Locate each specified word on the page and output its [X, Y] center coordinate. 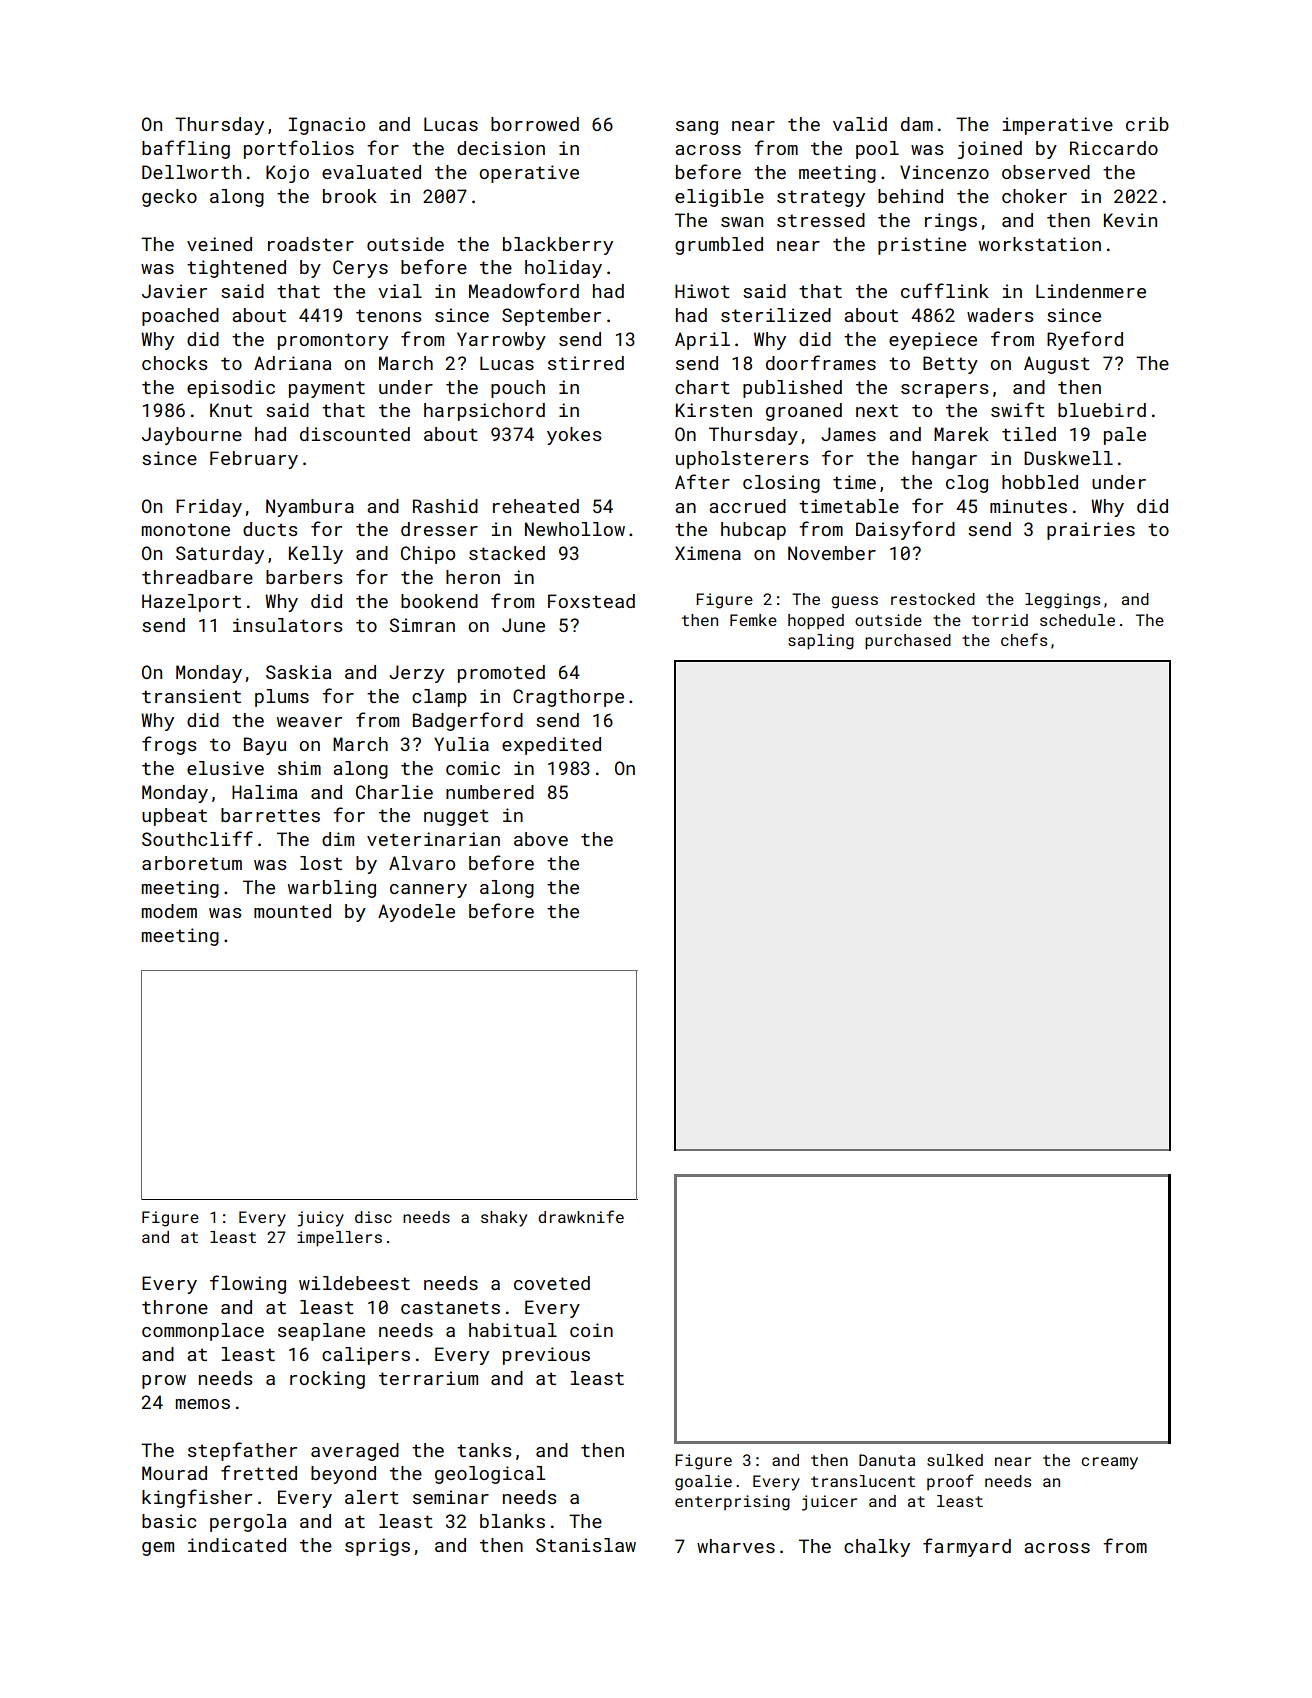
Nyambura [310, 508]
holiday [563, 269]
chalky [877, 1548]
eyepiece [933, 341]
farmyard [967, 1547]
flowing [248, 1284]
